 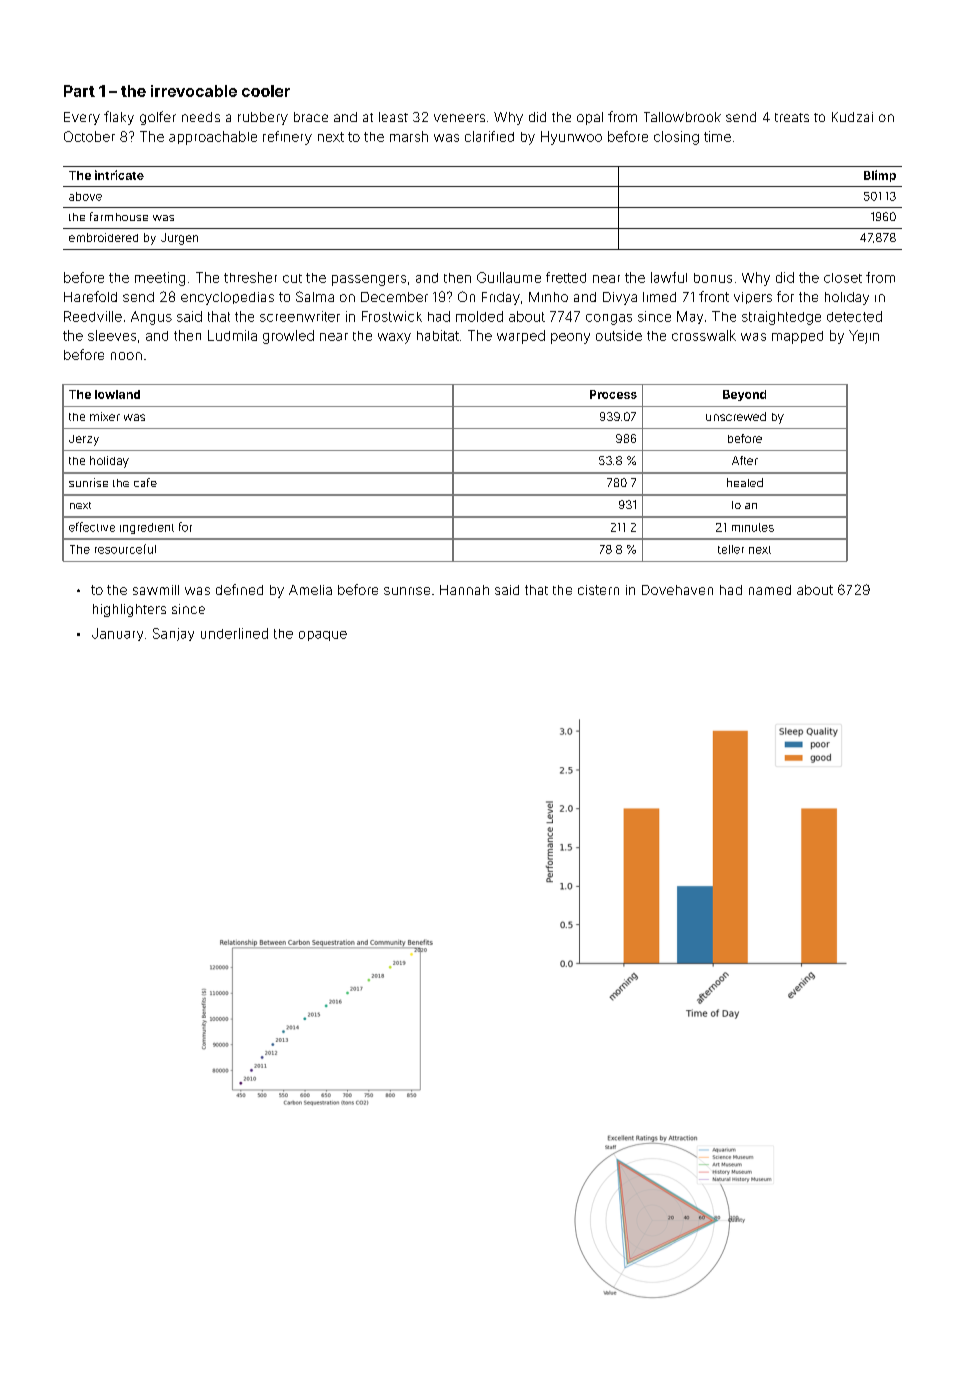 I want to click on Blimp, so click(x=880, y=176).
